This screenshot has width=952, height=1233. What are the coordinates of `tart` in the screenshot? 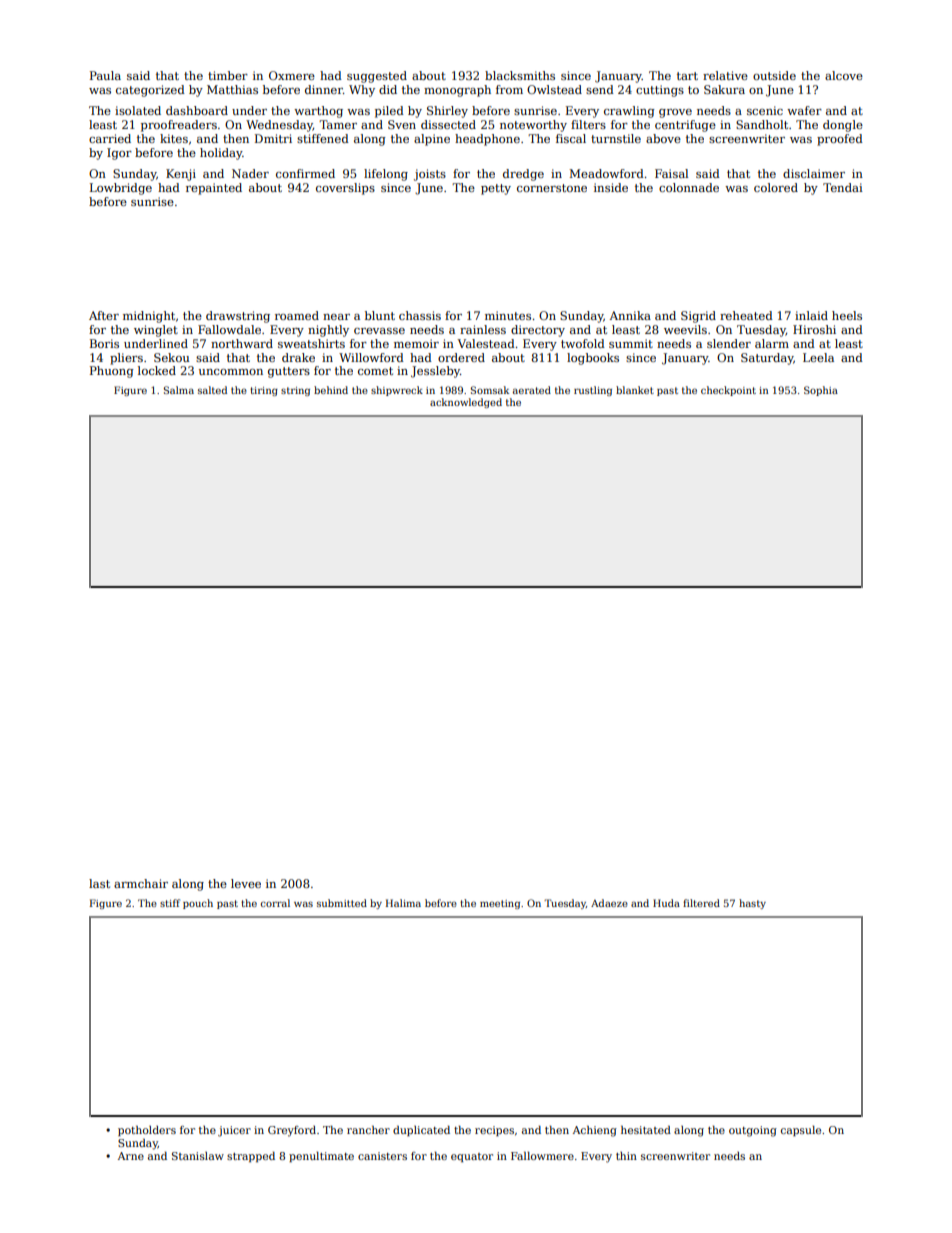 It's located at (687, 76).
